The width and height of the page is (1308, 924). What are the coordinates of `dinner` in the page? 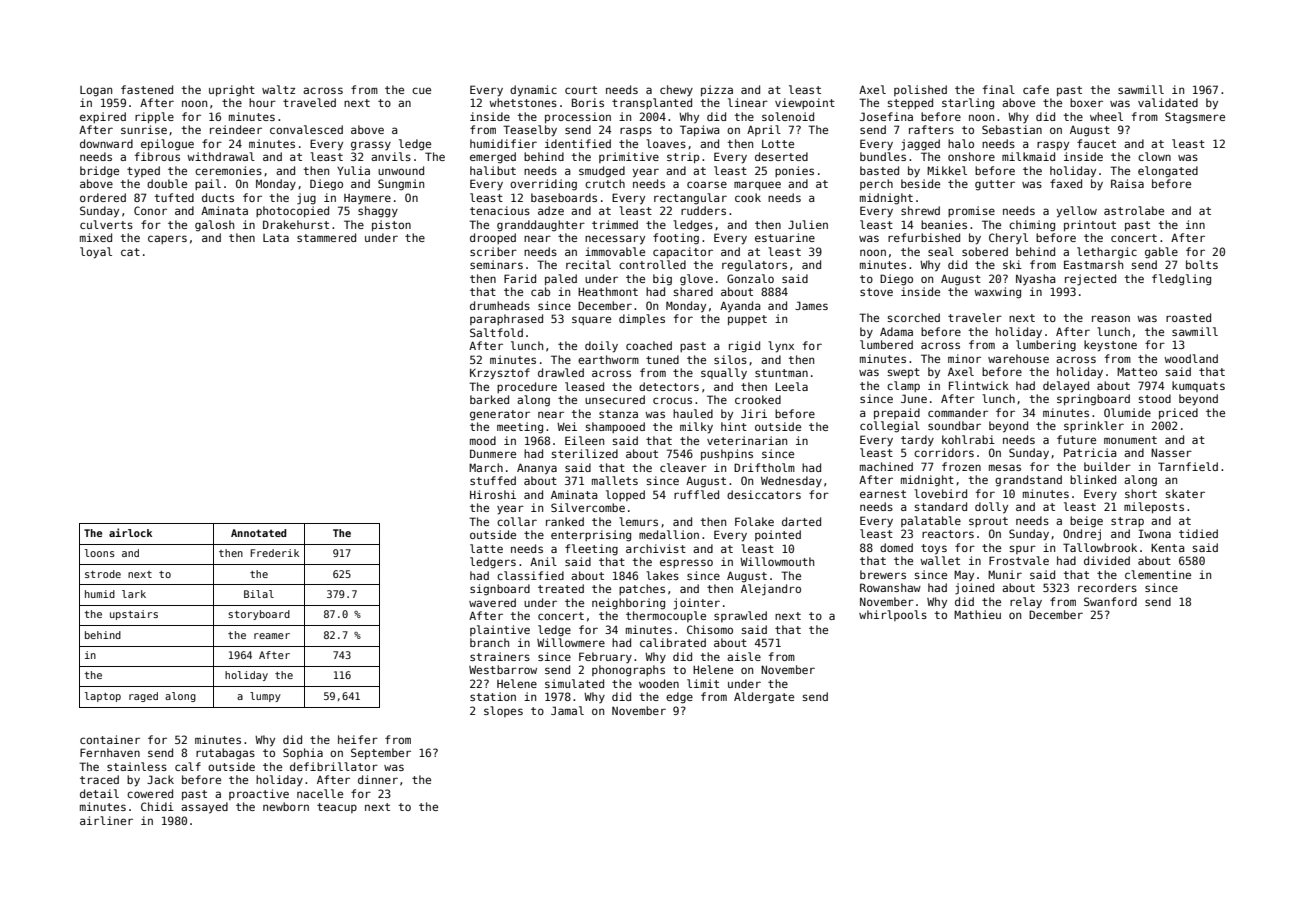 It's located at (378, 779).
